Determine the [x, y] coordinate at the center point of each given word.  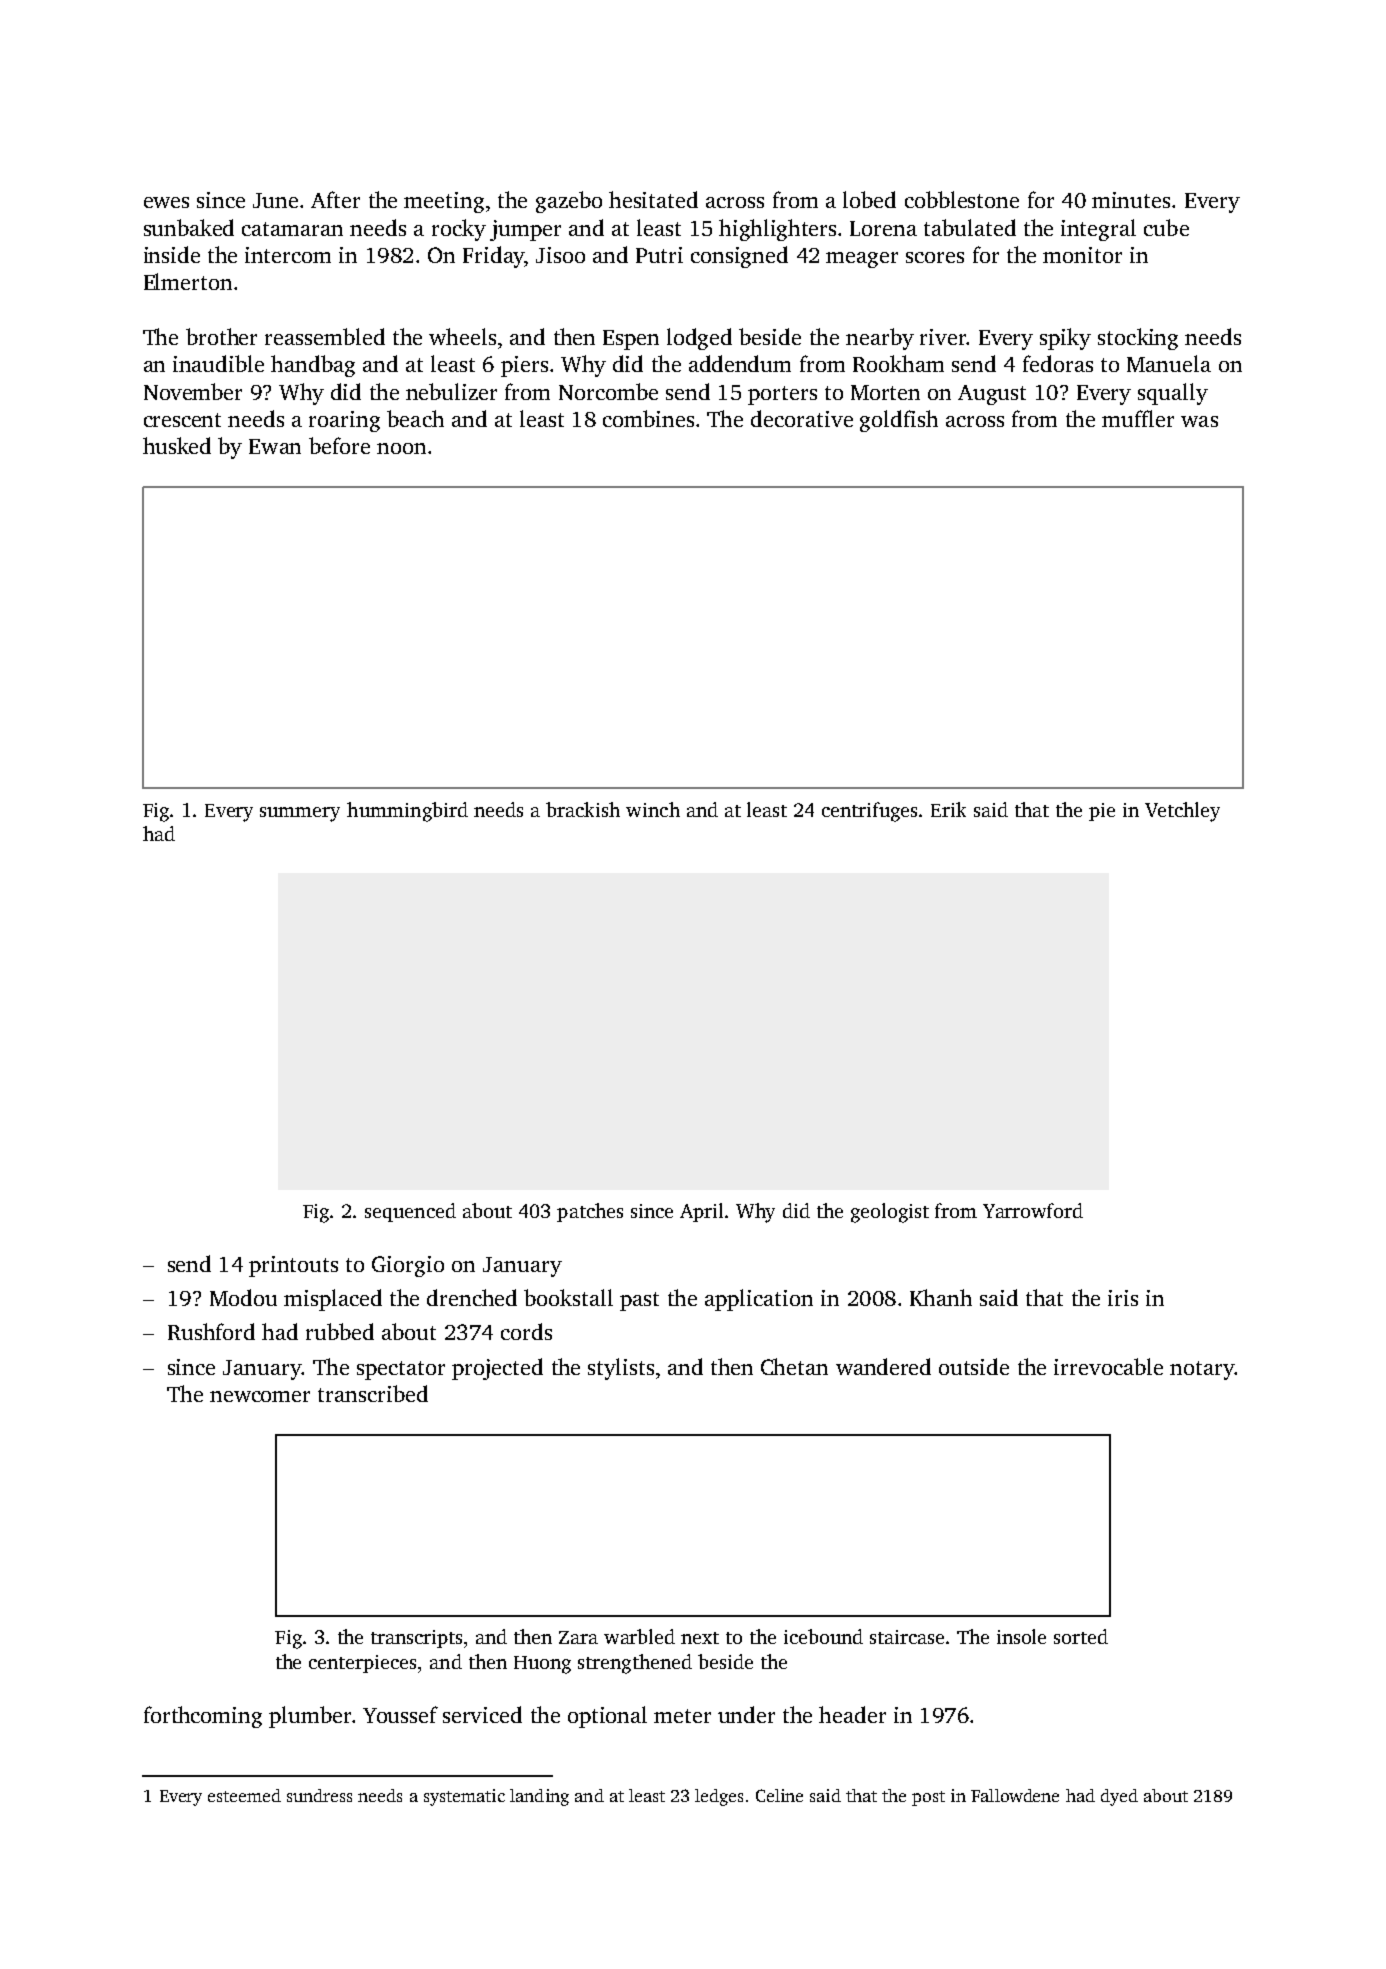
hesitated [653, 199]
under [746, 1714]
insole [1021, 1636]
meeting [444, 202]
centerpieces [362, 1664]
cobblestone [962, 199]
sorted [1081, 1636]
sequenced [410, 1212]
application [759, 1300]
